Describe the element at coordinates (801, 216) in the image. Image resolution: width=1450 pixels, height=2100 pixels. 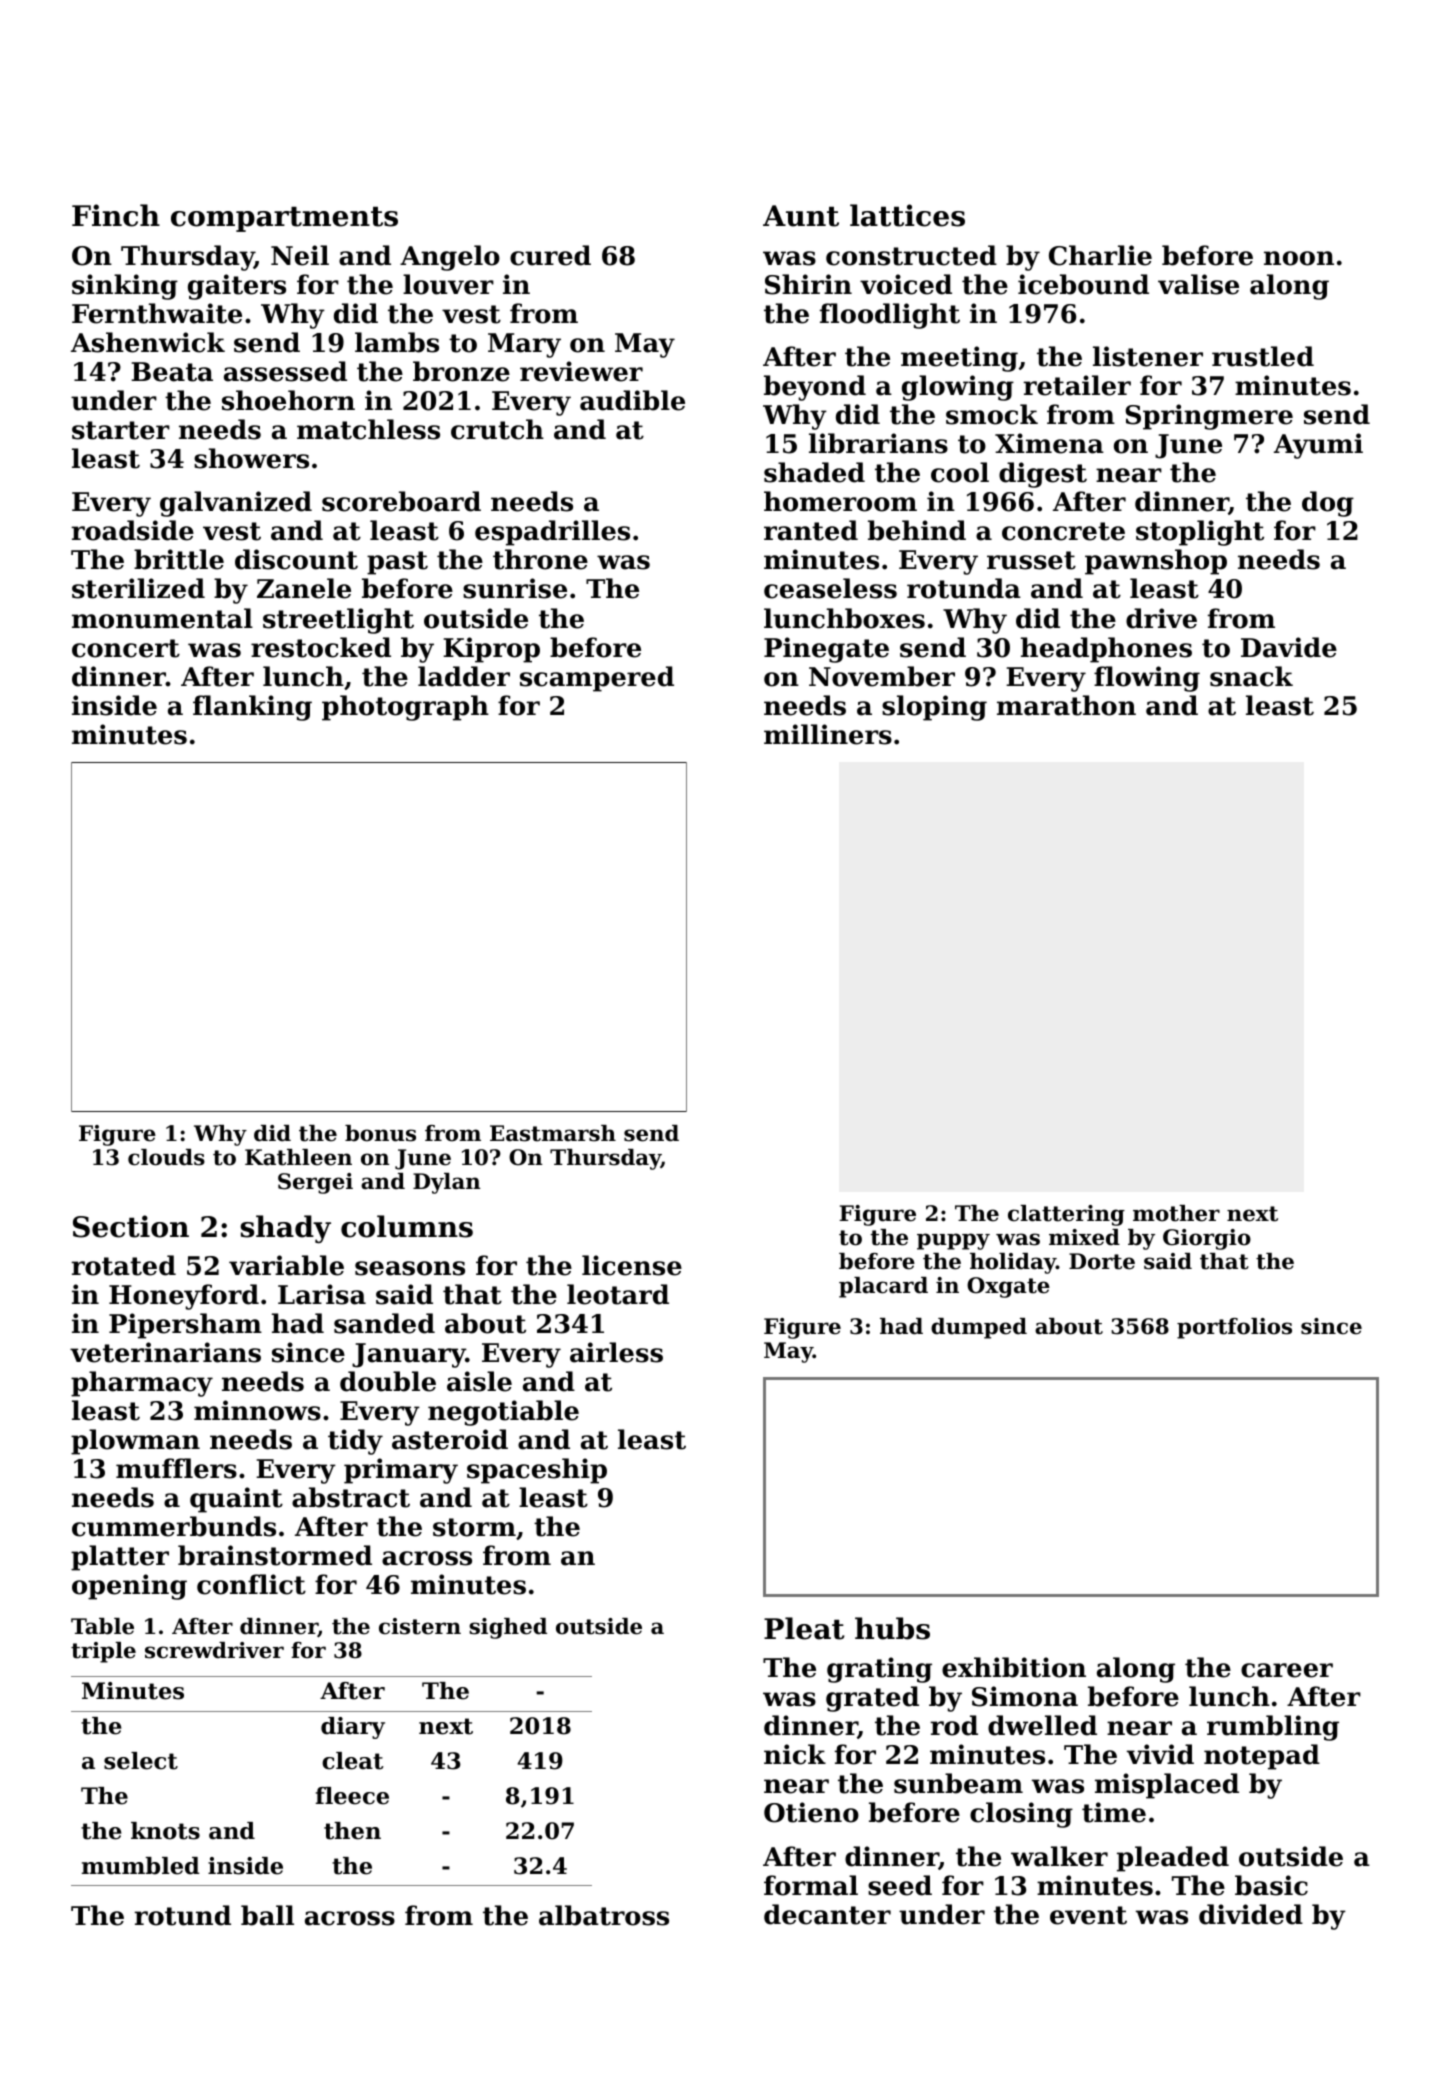
I see `Aunt` at that location.
